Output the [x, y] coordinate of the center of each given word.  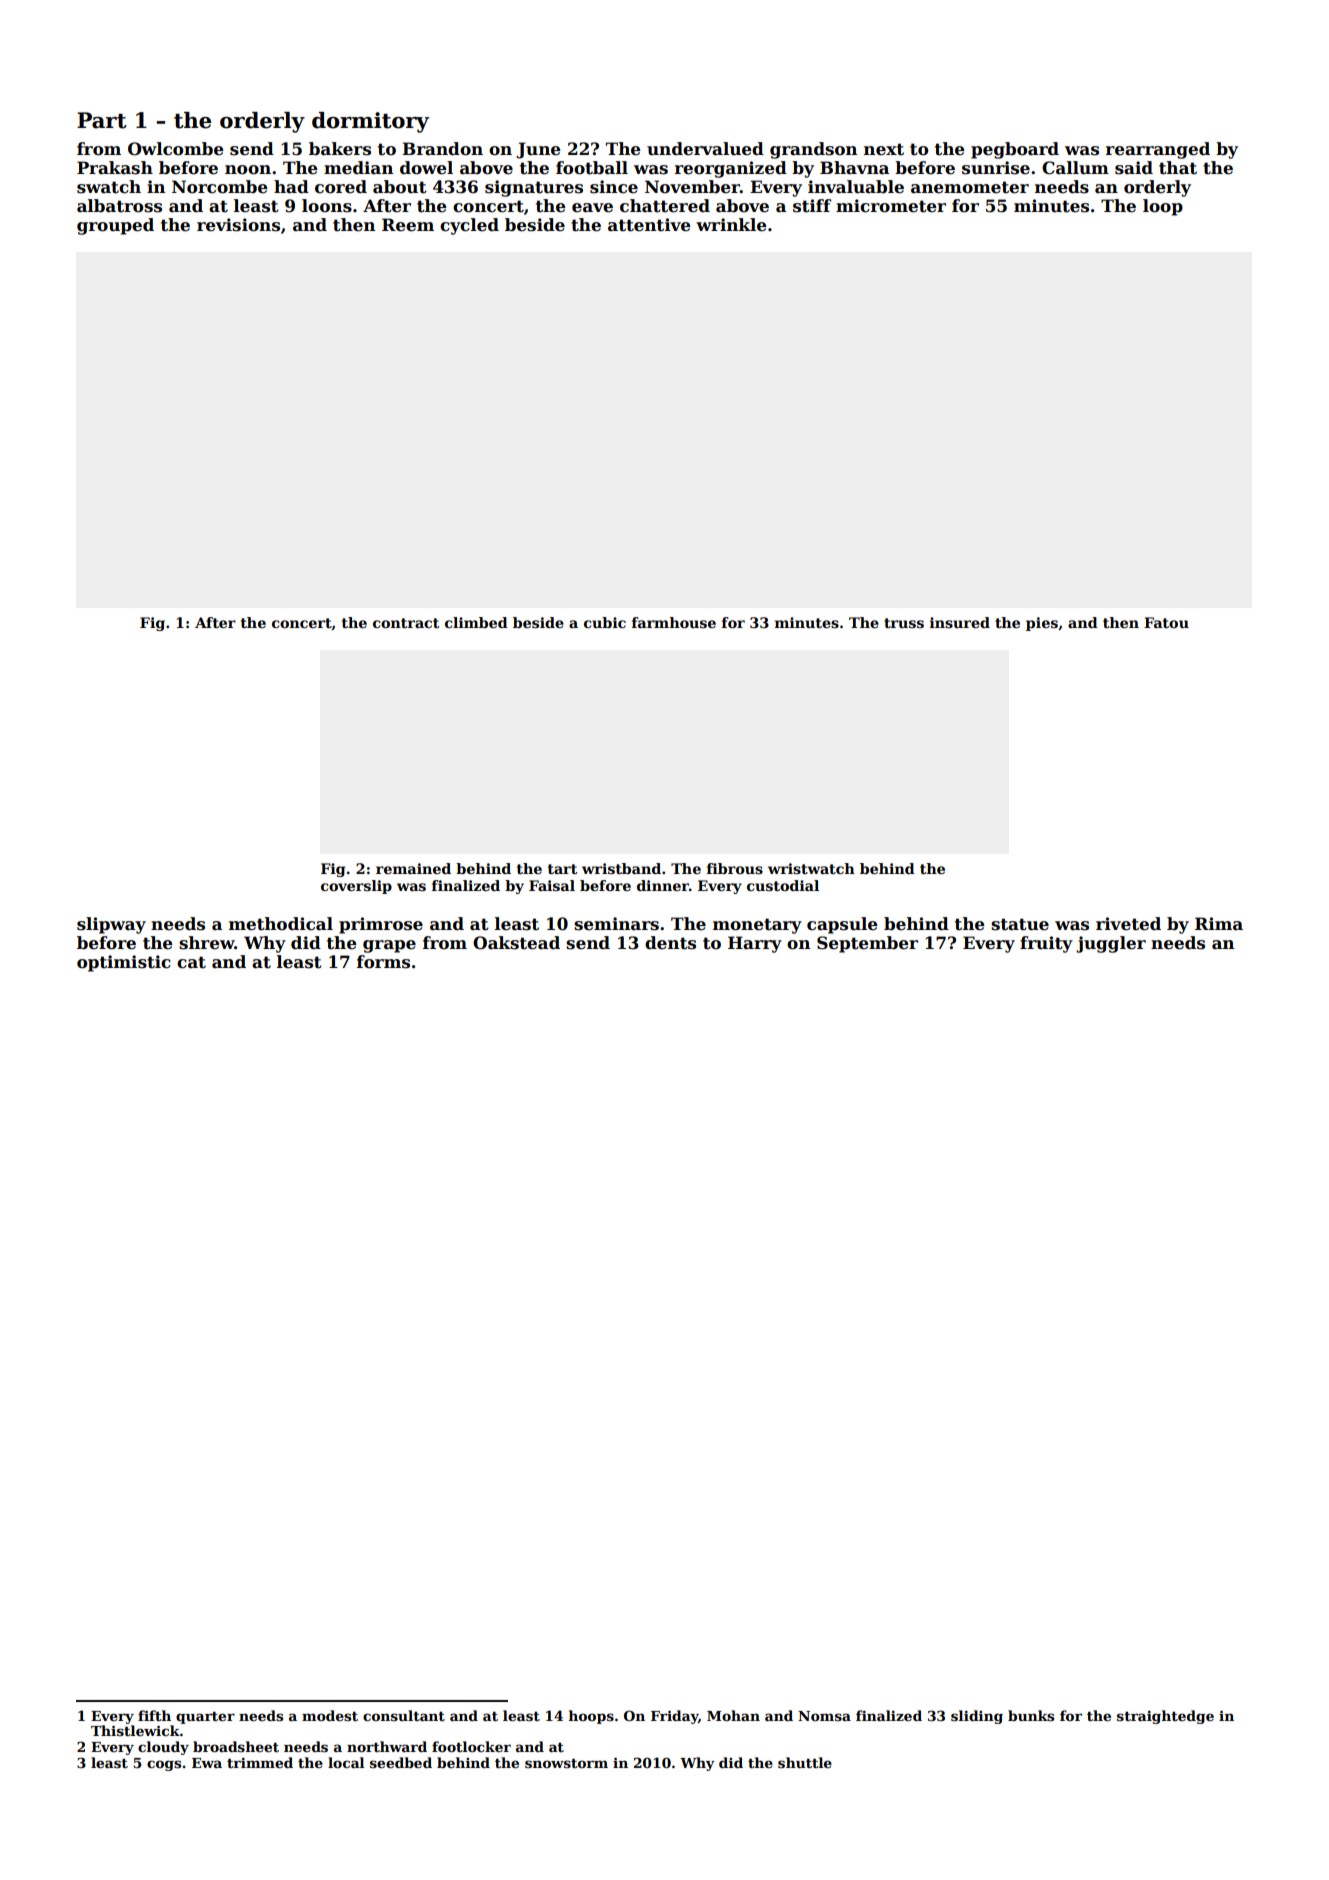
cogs [164, 1765]
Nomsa [824, 1716]
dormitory [370, 122]
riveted [1128, 924]
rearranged [1158, 150]
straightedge [1165, 1717]
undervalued [705, 149]
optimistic [124, 963]
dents [670, 943]
